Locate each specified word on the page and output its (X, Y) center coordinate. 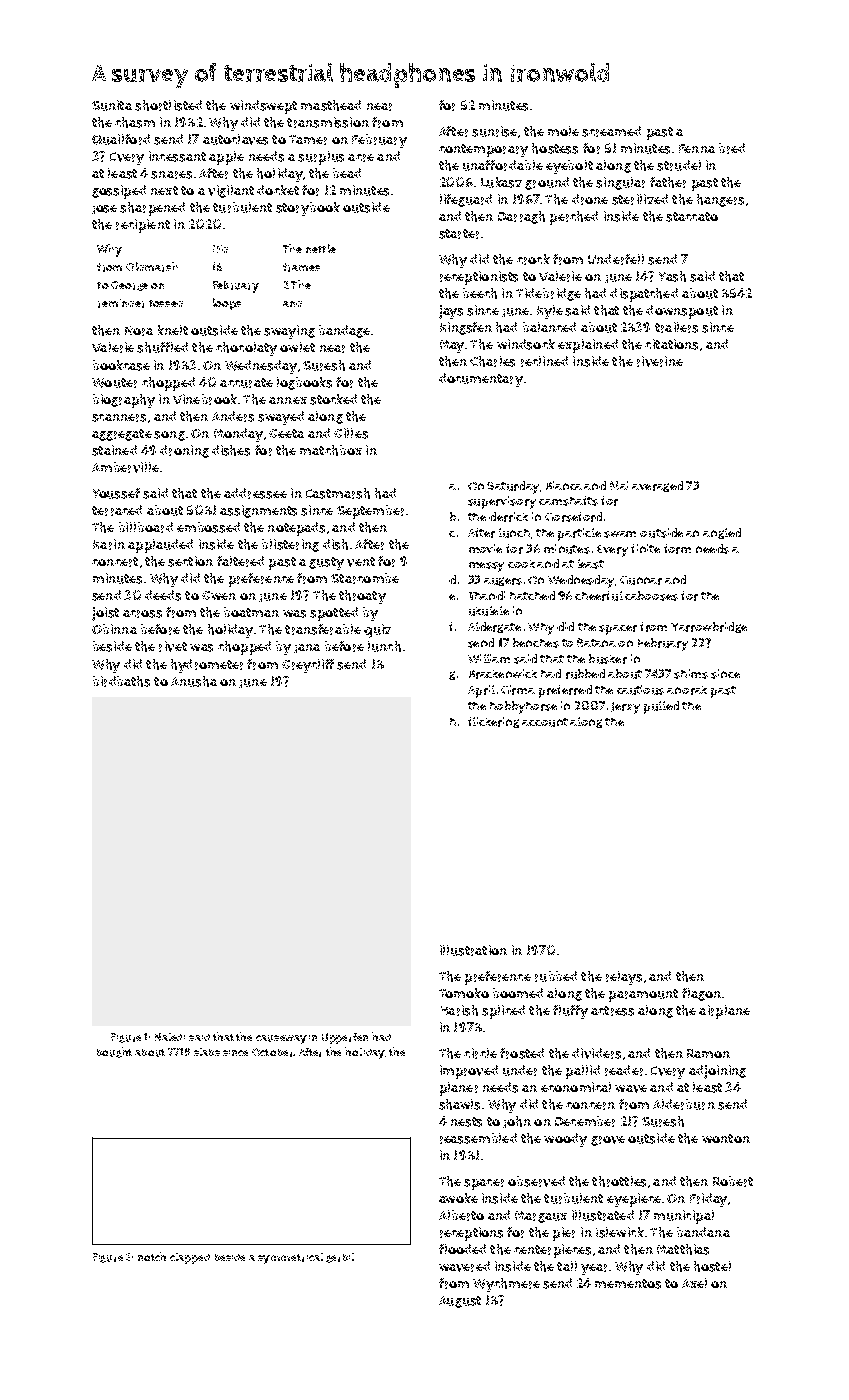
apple (226, 158)
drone (590, 199)
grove (608, 1141)
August (460, 1302)
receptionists (479, 278)
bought (114, 1052)
